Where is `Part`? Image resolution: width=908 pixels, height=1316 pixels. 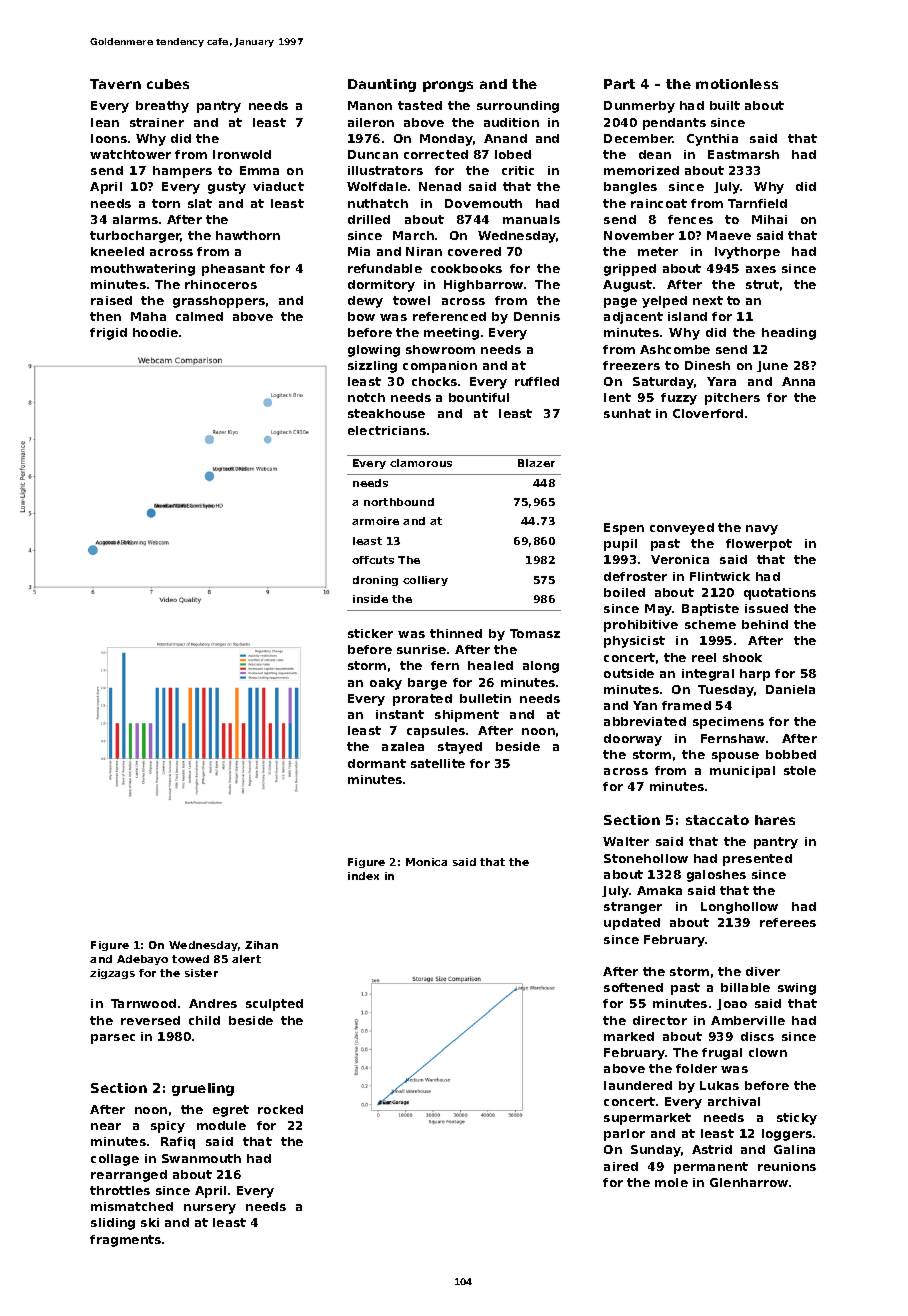 Part is located at coordinates (619, 84).
